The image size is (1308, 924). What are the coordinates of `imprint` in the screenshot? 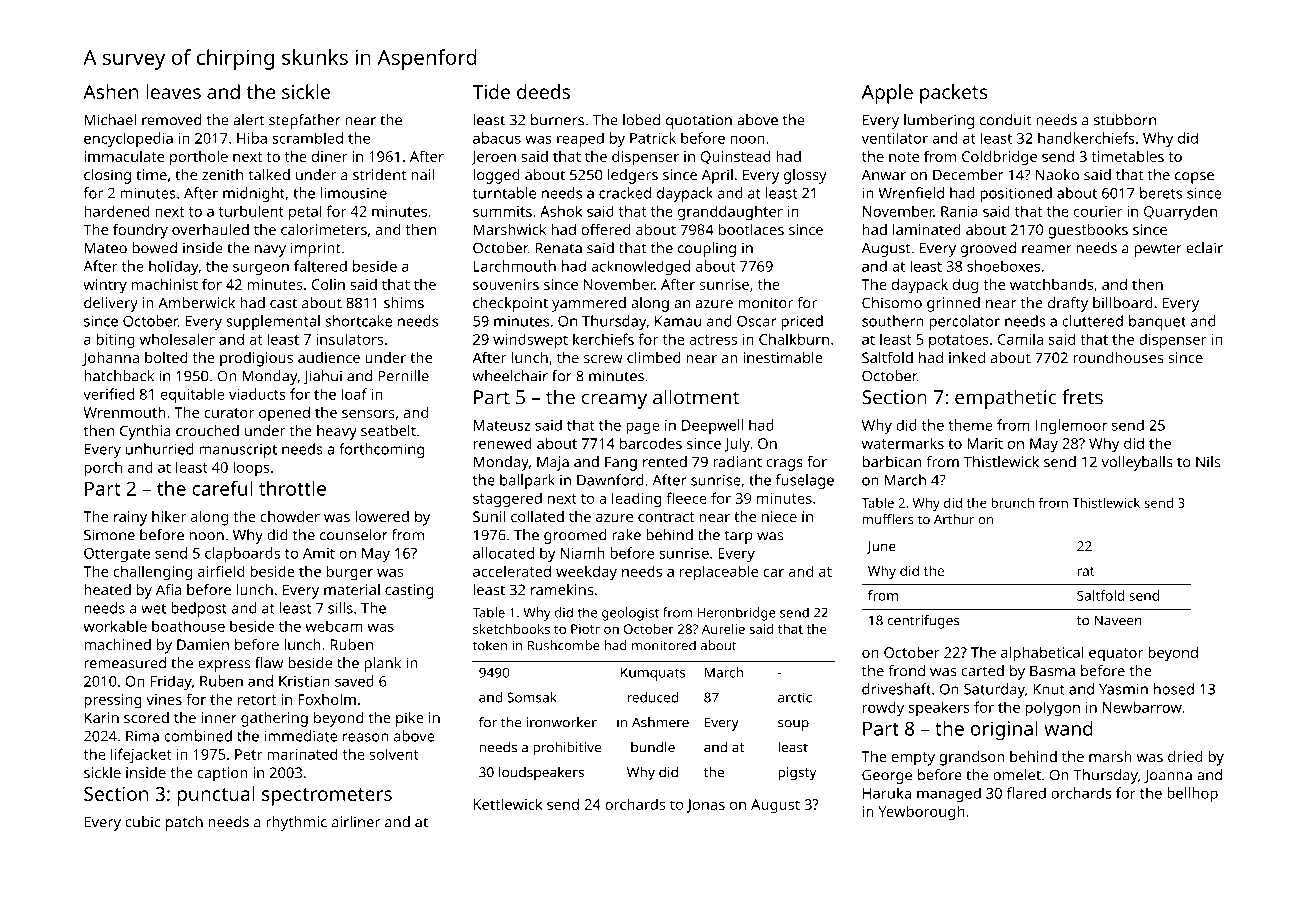 It's located at (316, 249).
